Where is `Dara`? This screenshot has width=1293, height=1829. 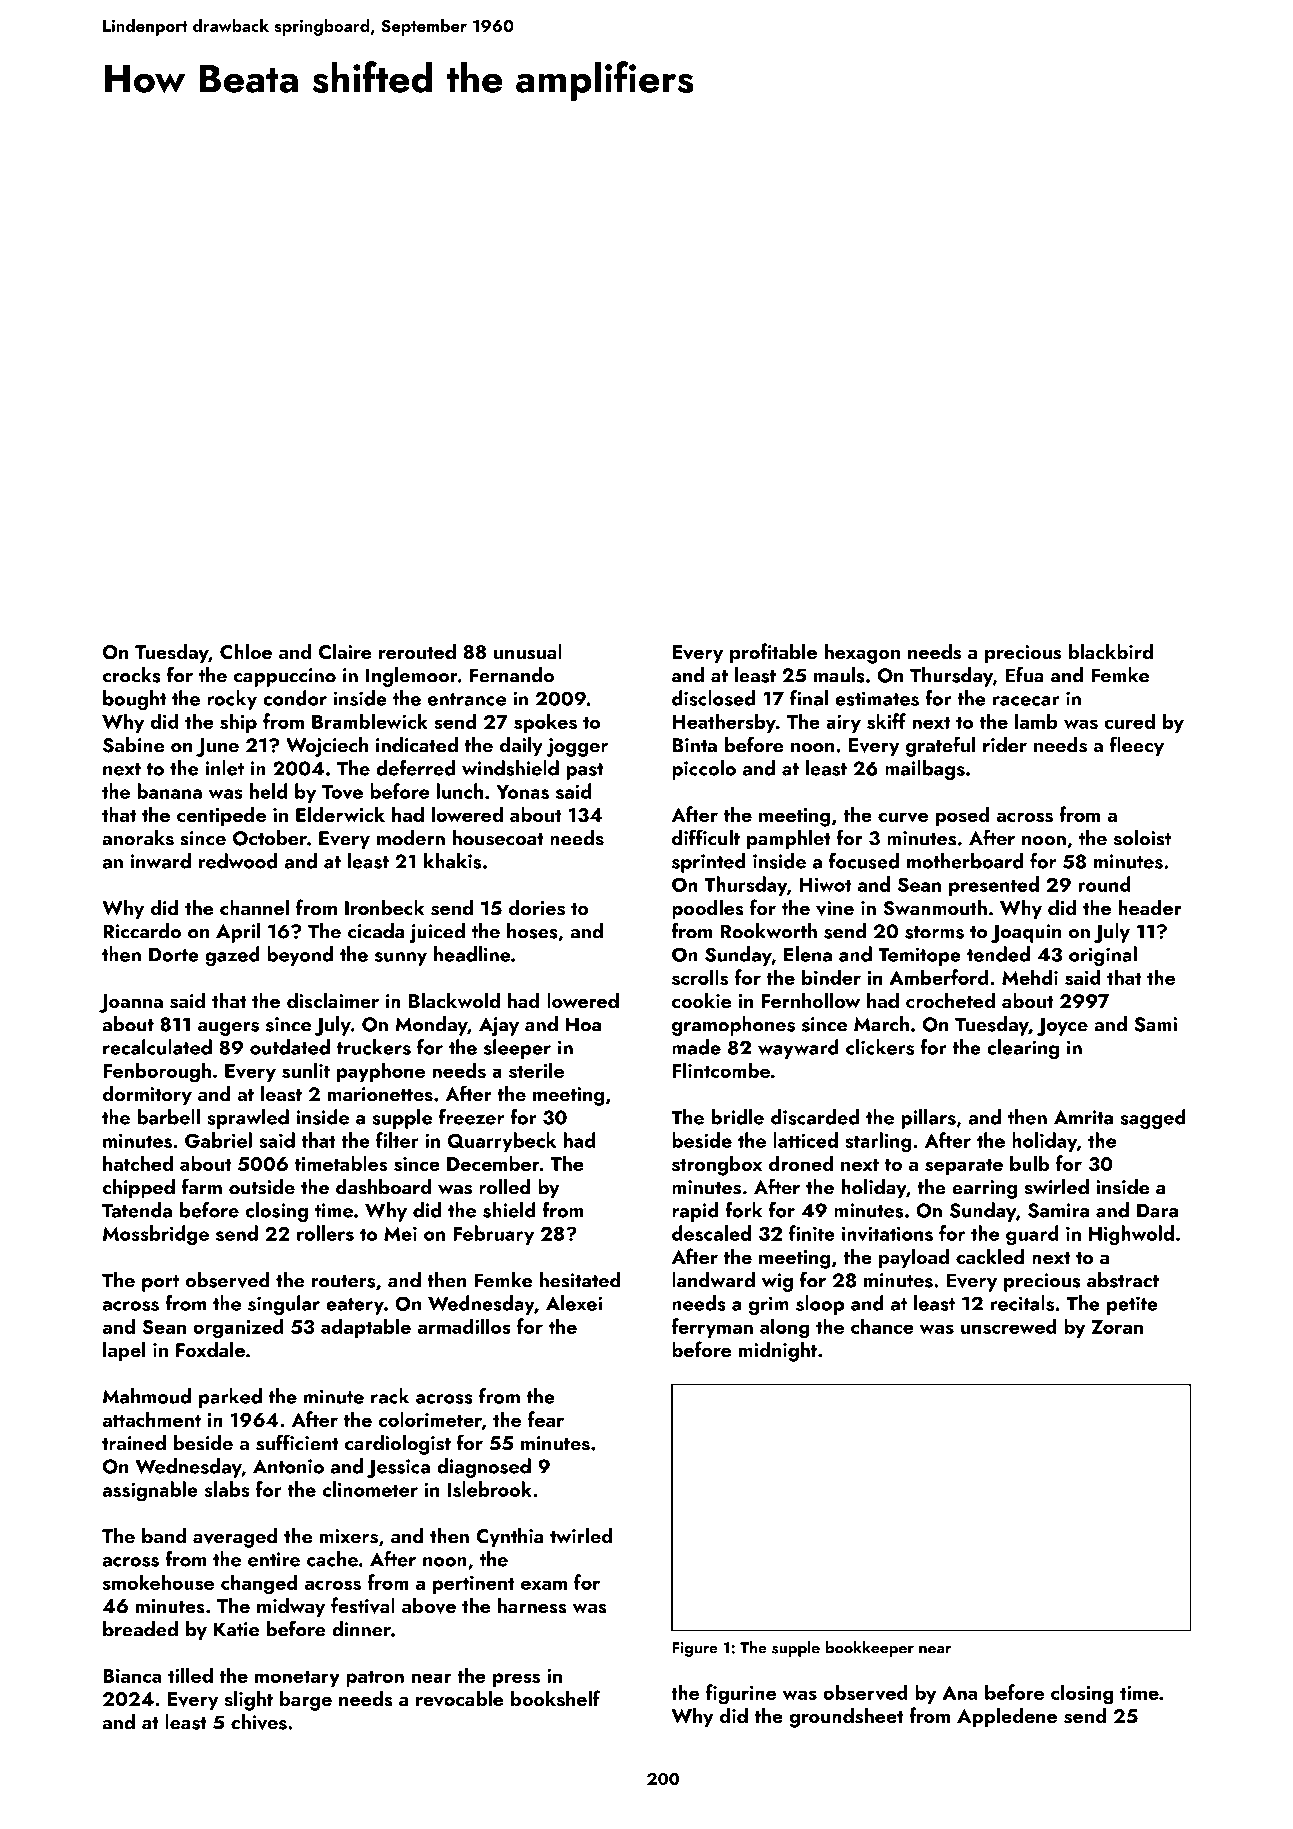
Dara is located at coordinates (1157, 1210).
